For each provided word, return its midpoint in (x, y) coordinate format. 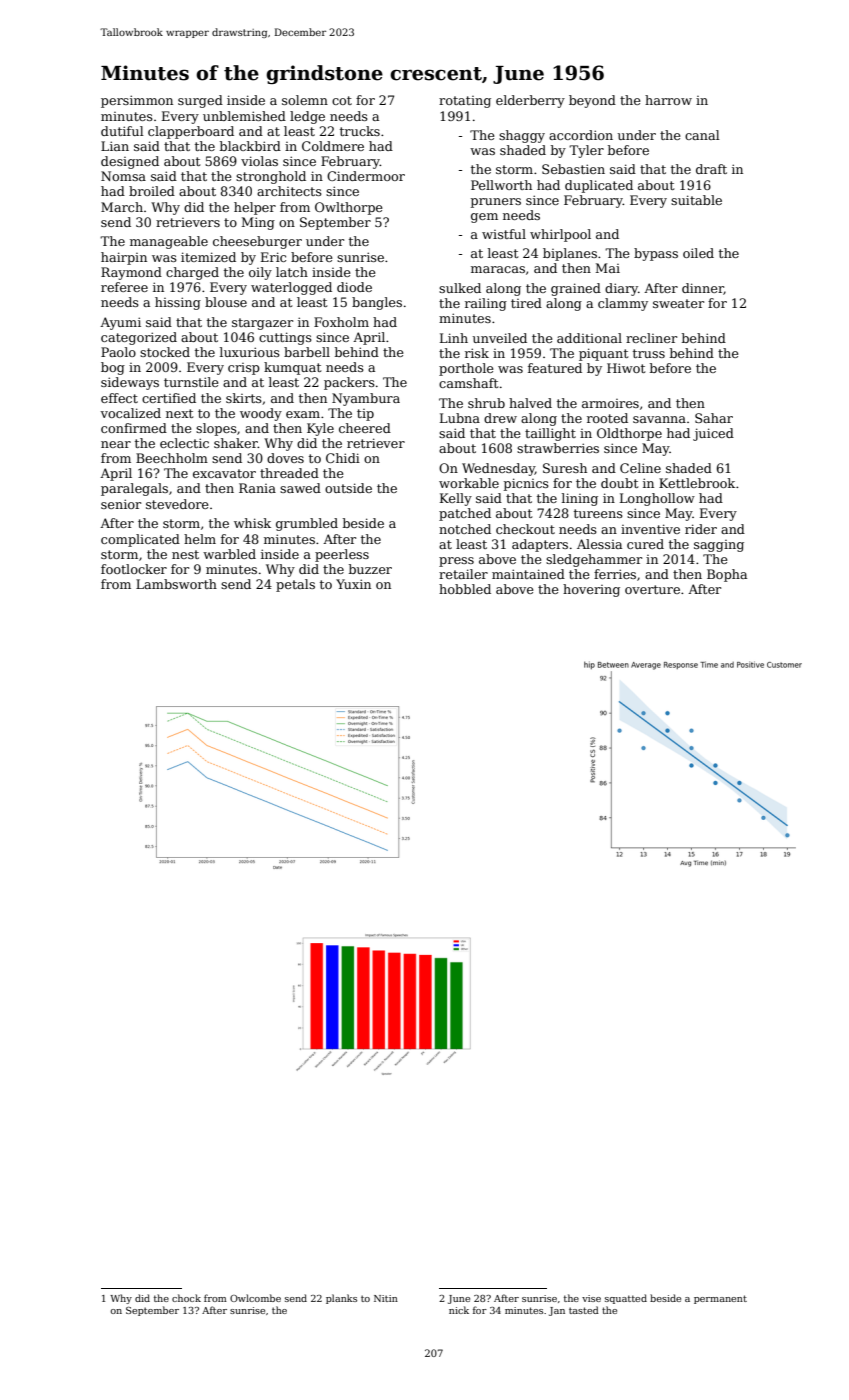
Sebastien (573, 169)
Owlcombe (255, 1298)
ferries (615, 574)
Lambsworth (176, 584)
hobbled (465, 589)
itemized (208, 257)
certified (169, 398)
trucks (360, 131)
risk (477, 353)
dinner (703, 289)
